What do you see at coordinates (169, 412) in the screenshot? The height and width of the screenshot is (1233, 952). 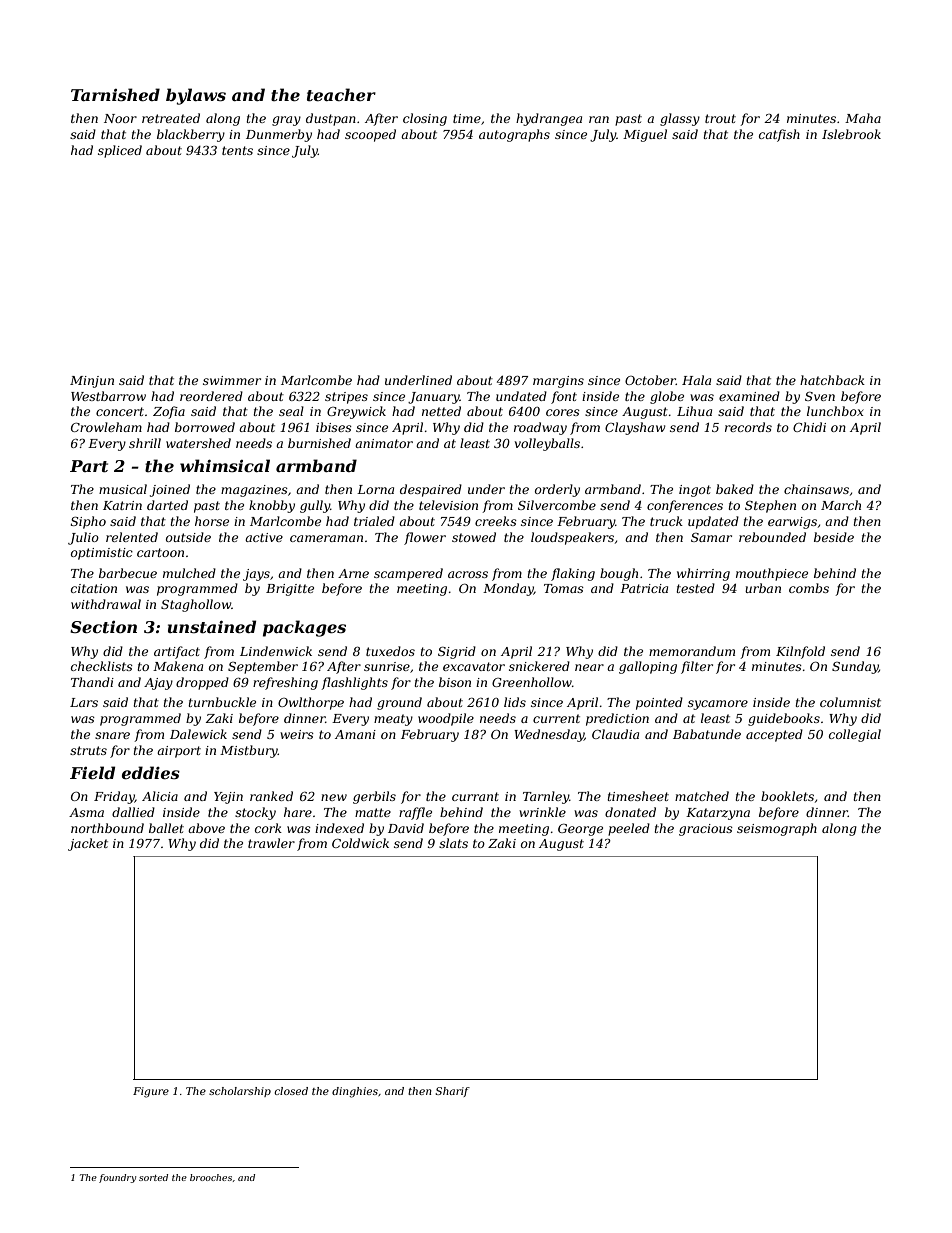 I see `Zofia` at bounding box center [169, 412].
